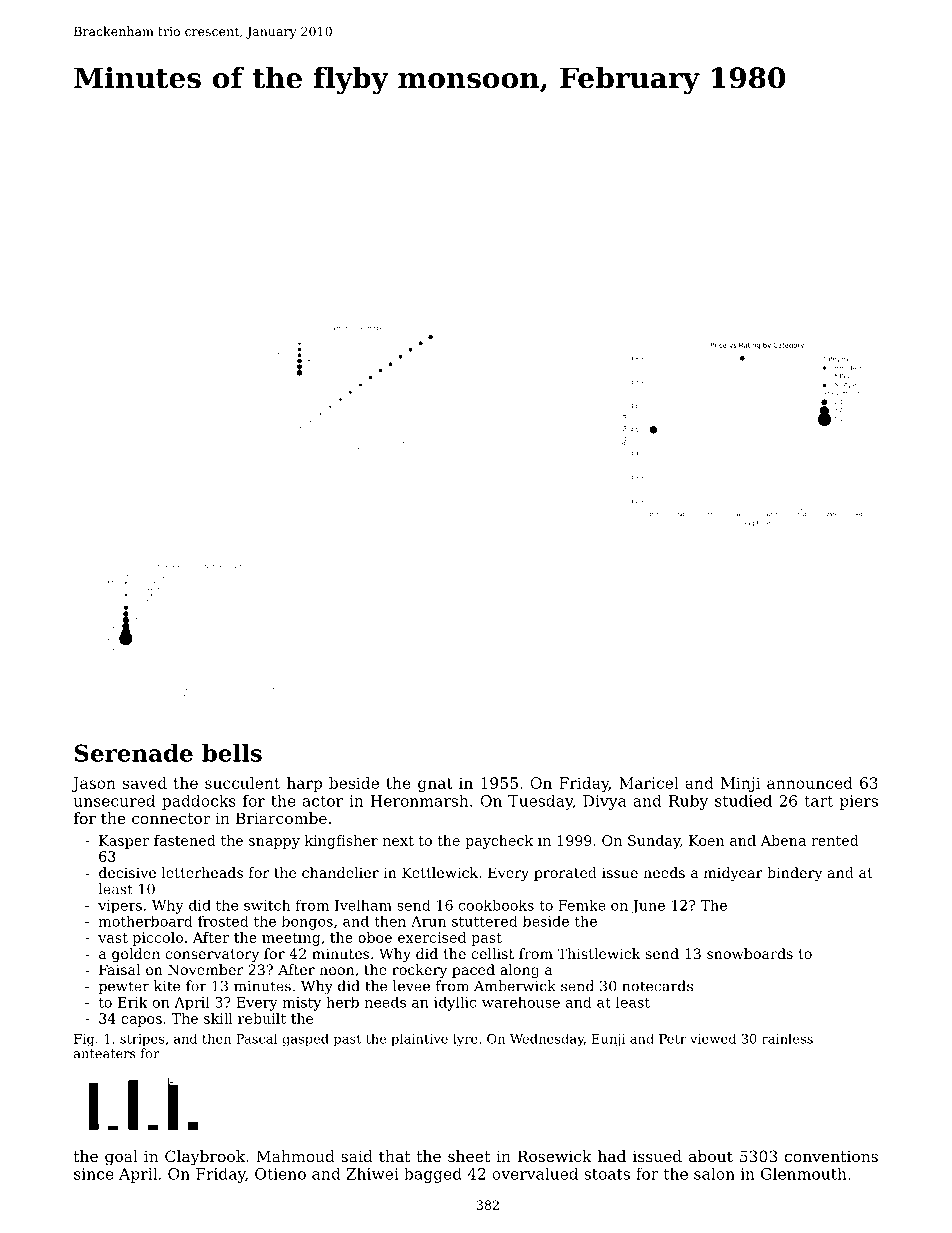  I want to click on plaintive, so click(419, 1040).
